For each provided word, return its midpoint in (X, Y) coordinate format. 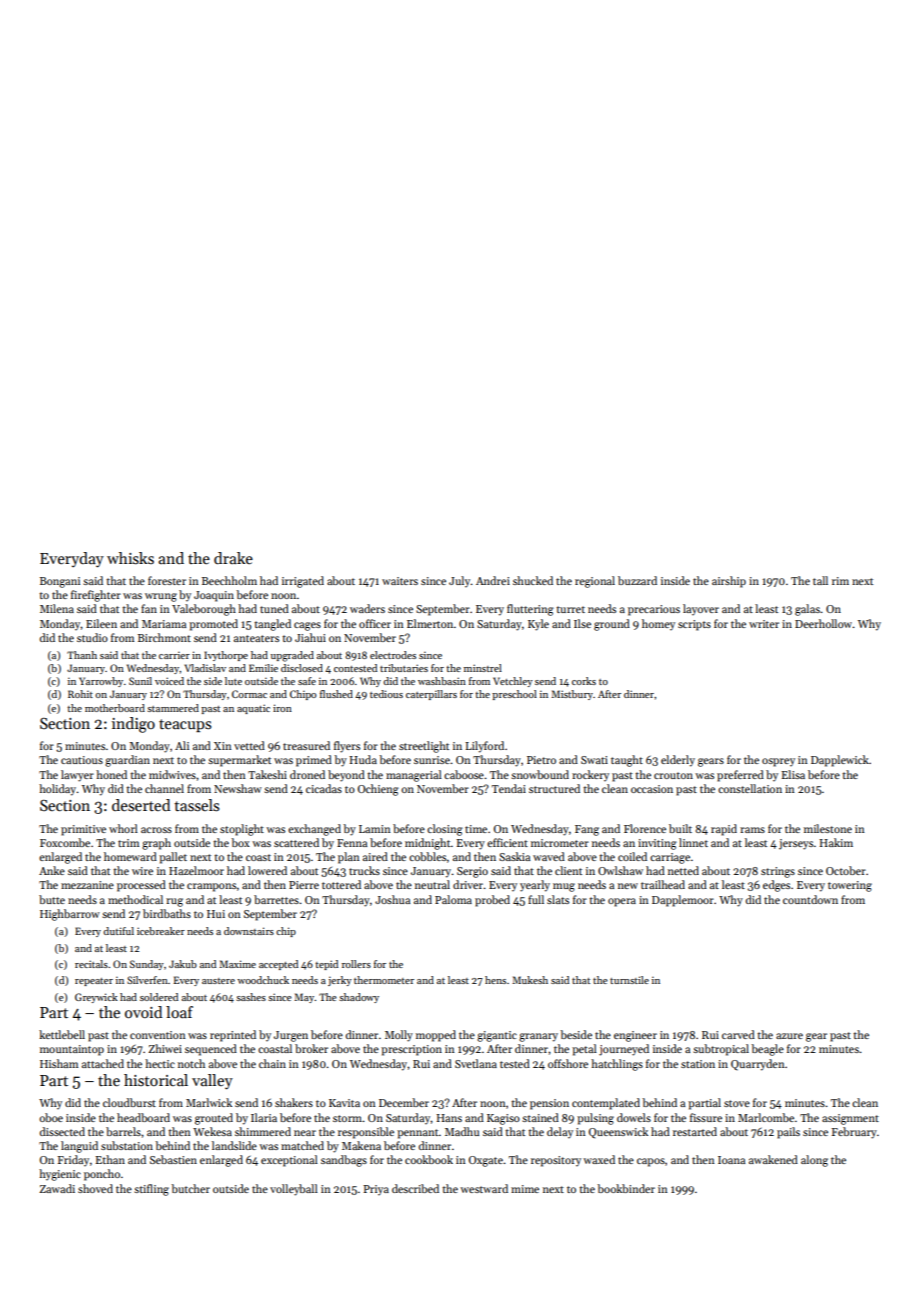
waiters (400, 581)
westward (484, 1188)
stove (737, 1103)
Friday (73, 1160)
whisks (130, 558)
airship (729, 582)
